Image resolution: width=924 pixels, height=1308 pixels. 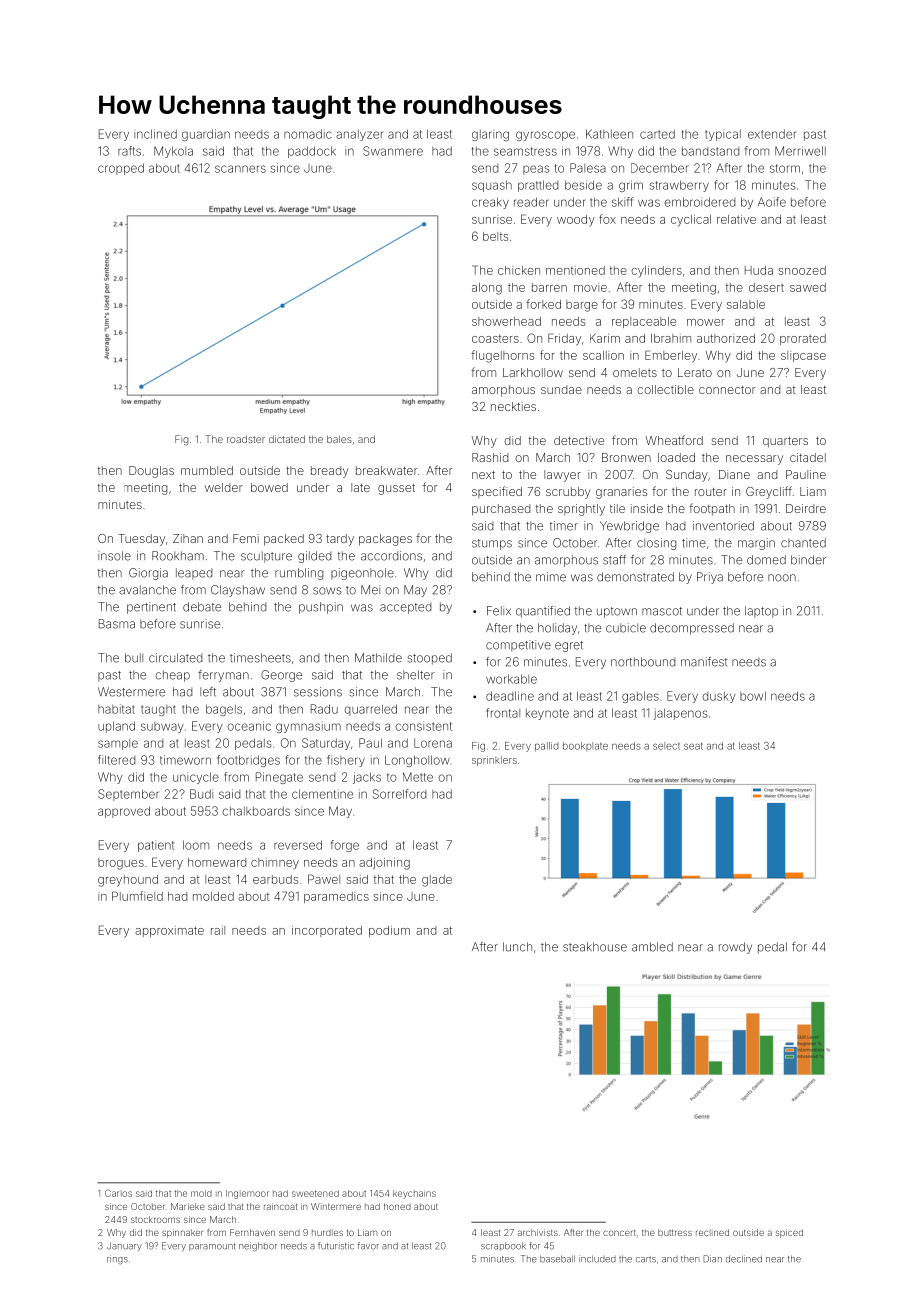 I want to click on upland, so click(x=116, y=727).
